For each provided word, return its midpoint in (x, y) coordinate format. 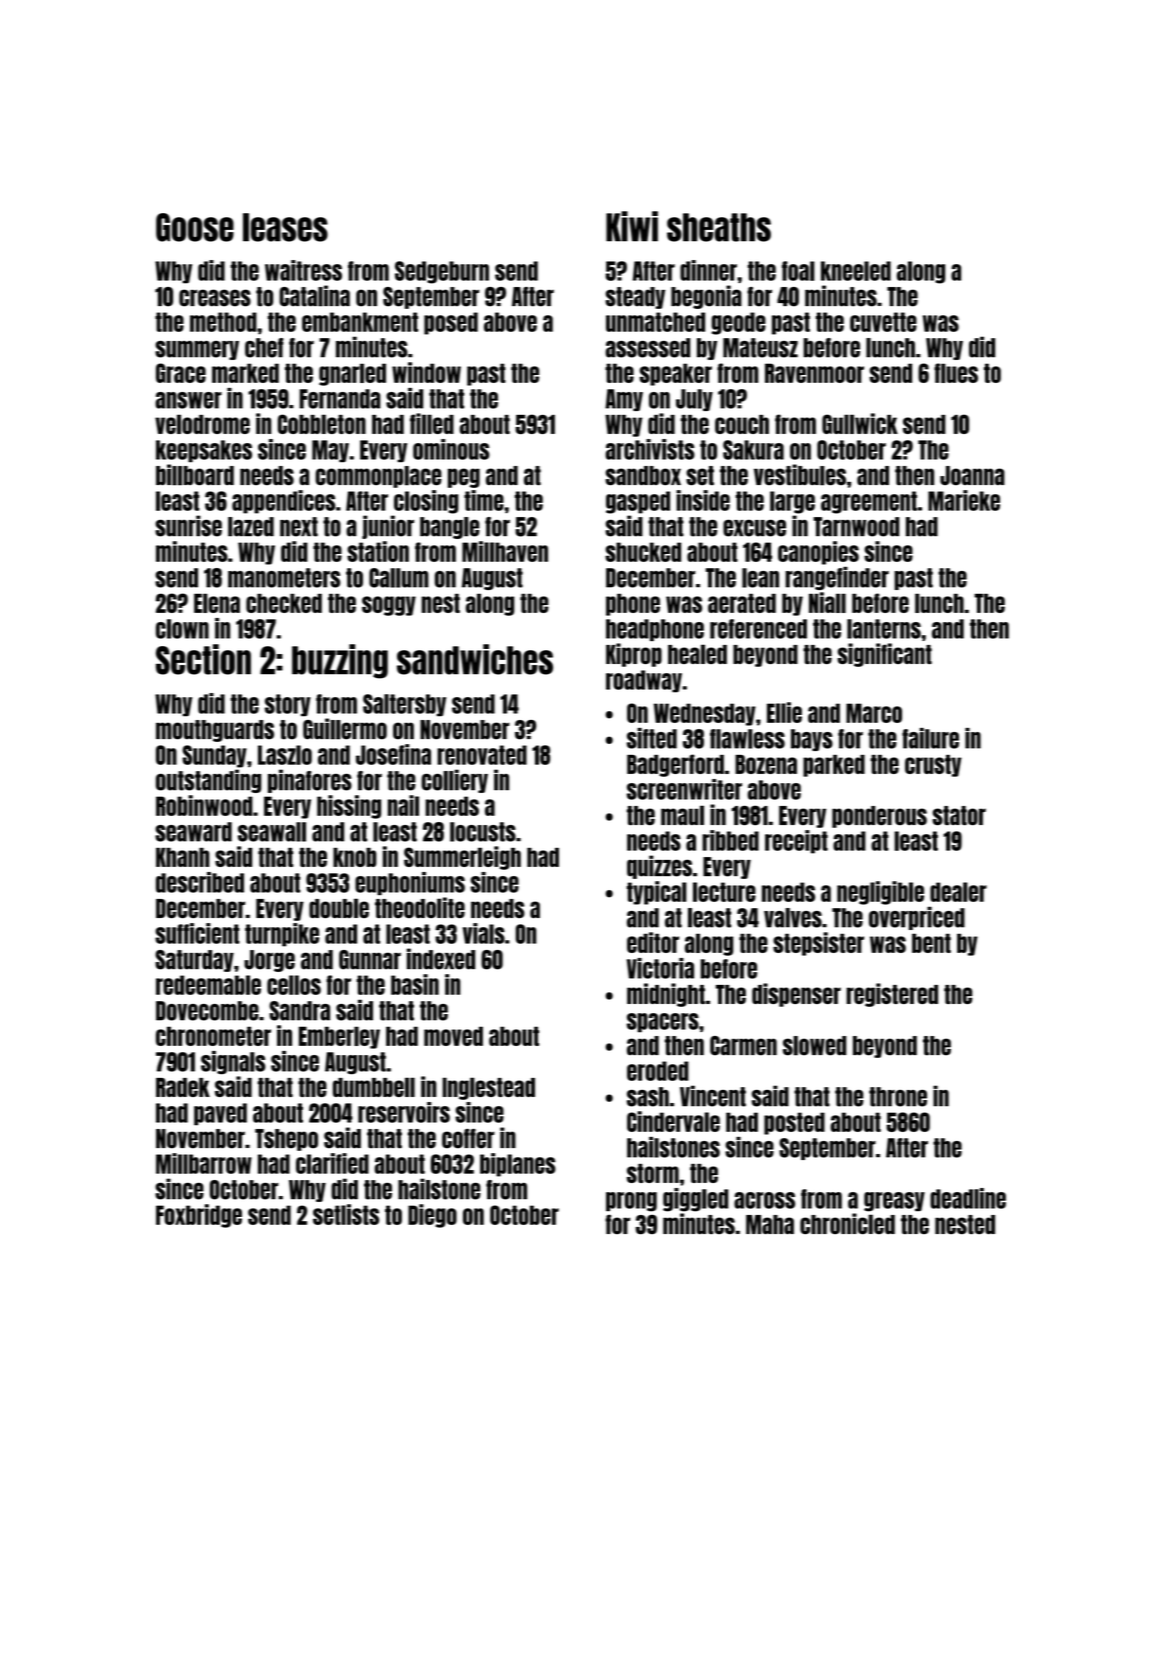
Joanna (972, 475)
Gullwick (860, 423)
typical (657, 893)
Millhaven (505, 551)
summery (197, 350)
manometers (284, 578)
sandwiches (475, 659)
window (426, 372)
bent (931, 943)
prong (631, 1202)
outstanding (208, 781)
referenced (758, 629)
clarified (332, 1163)
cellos (294, 985)
